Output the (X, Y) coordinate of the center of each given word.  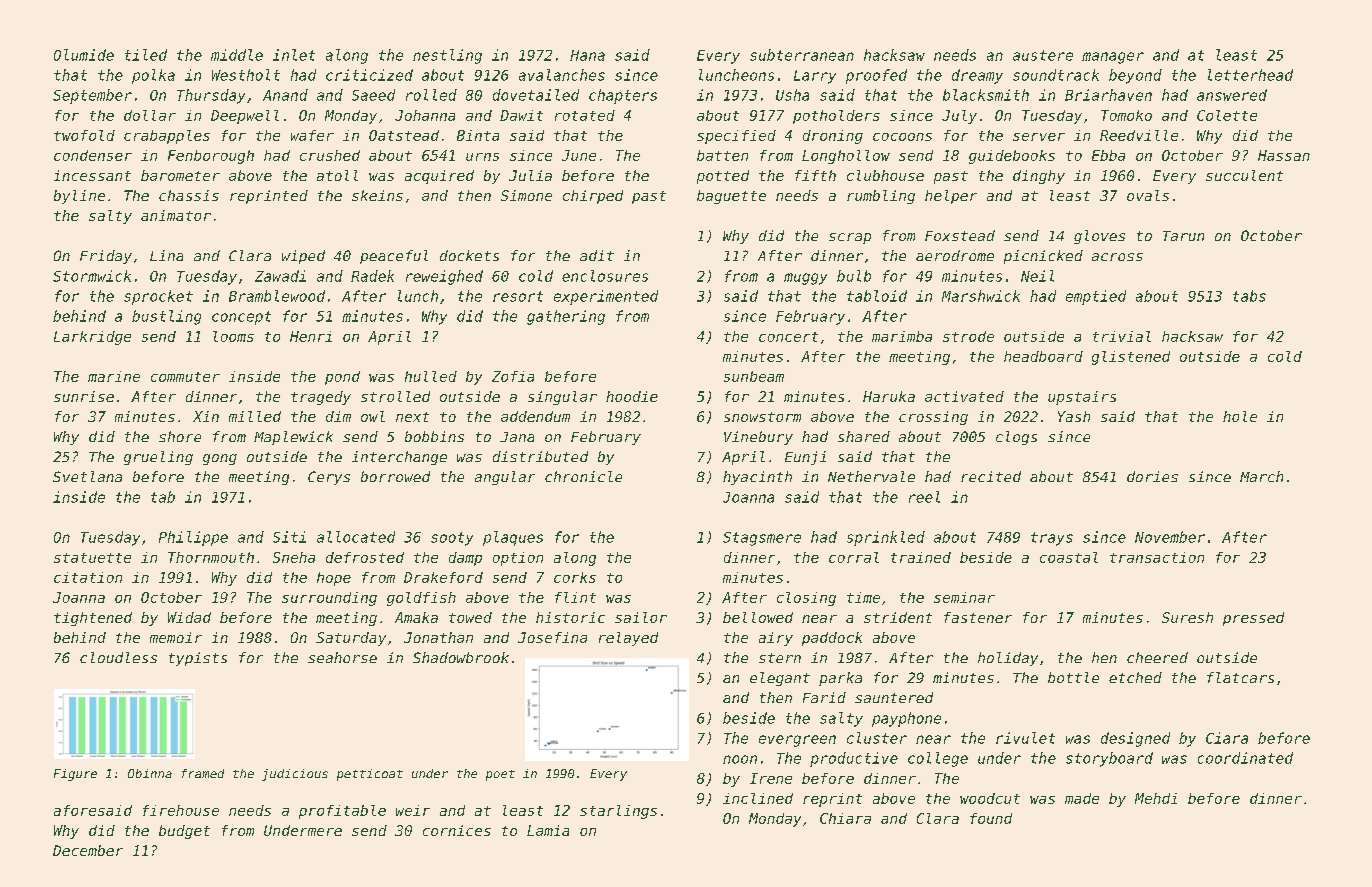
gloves (1099, 237)
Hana (587, 55)
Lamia (548, 830)
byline (79, 197)
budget (184, 832)
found (991, 818)
